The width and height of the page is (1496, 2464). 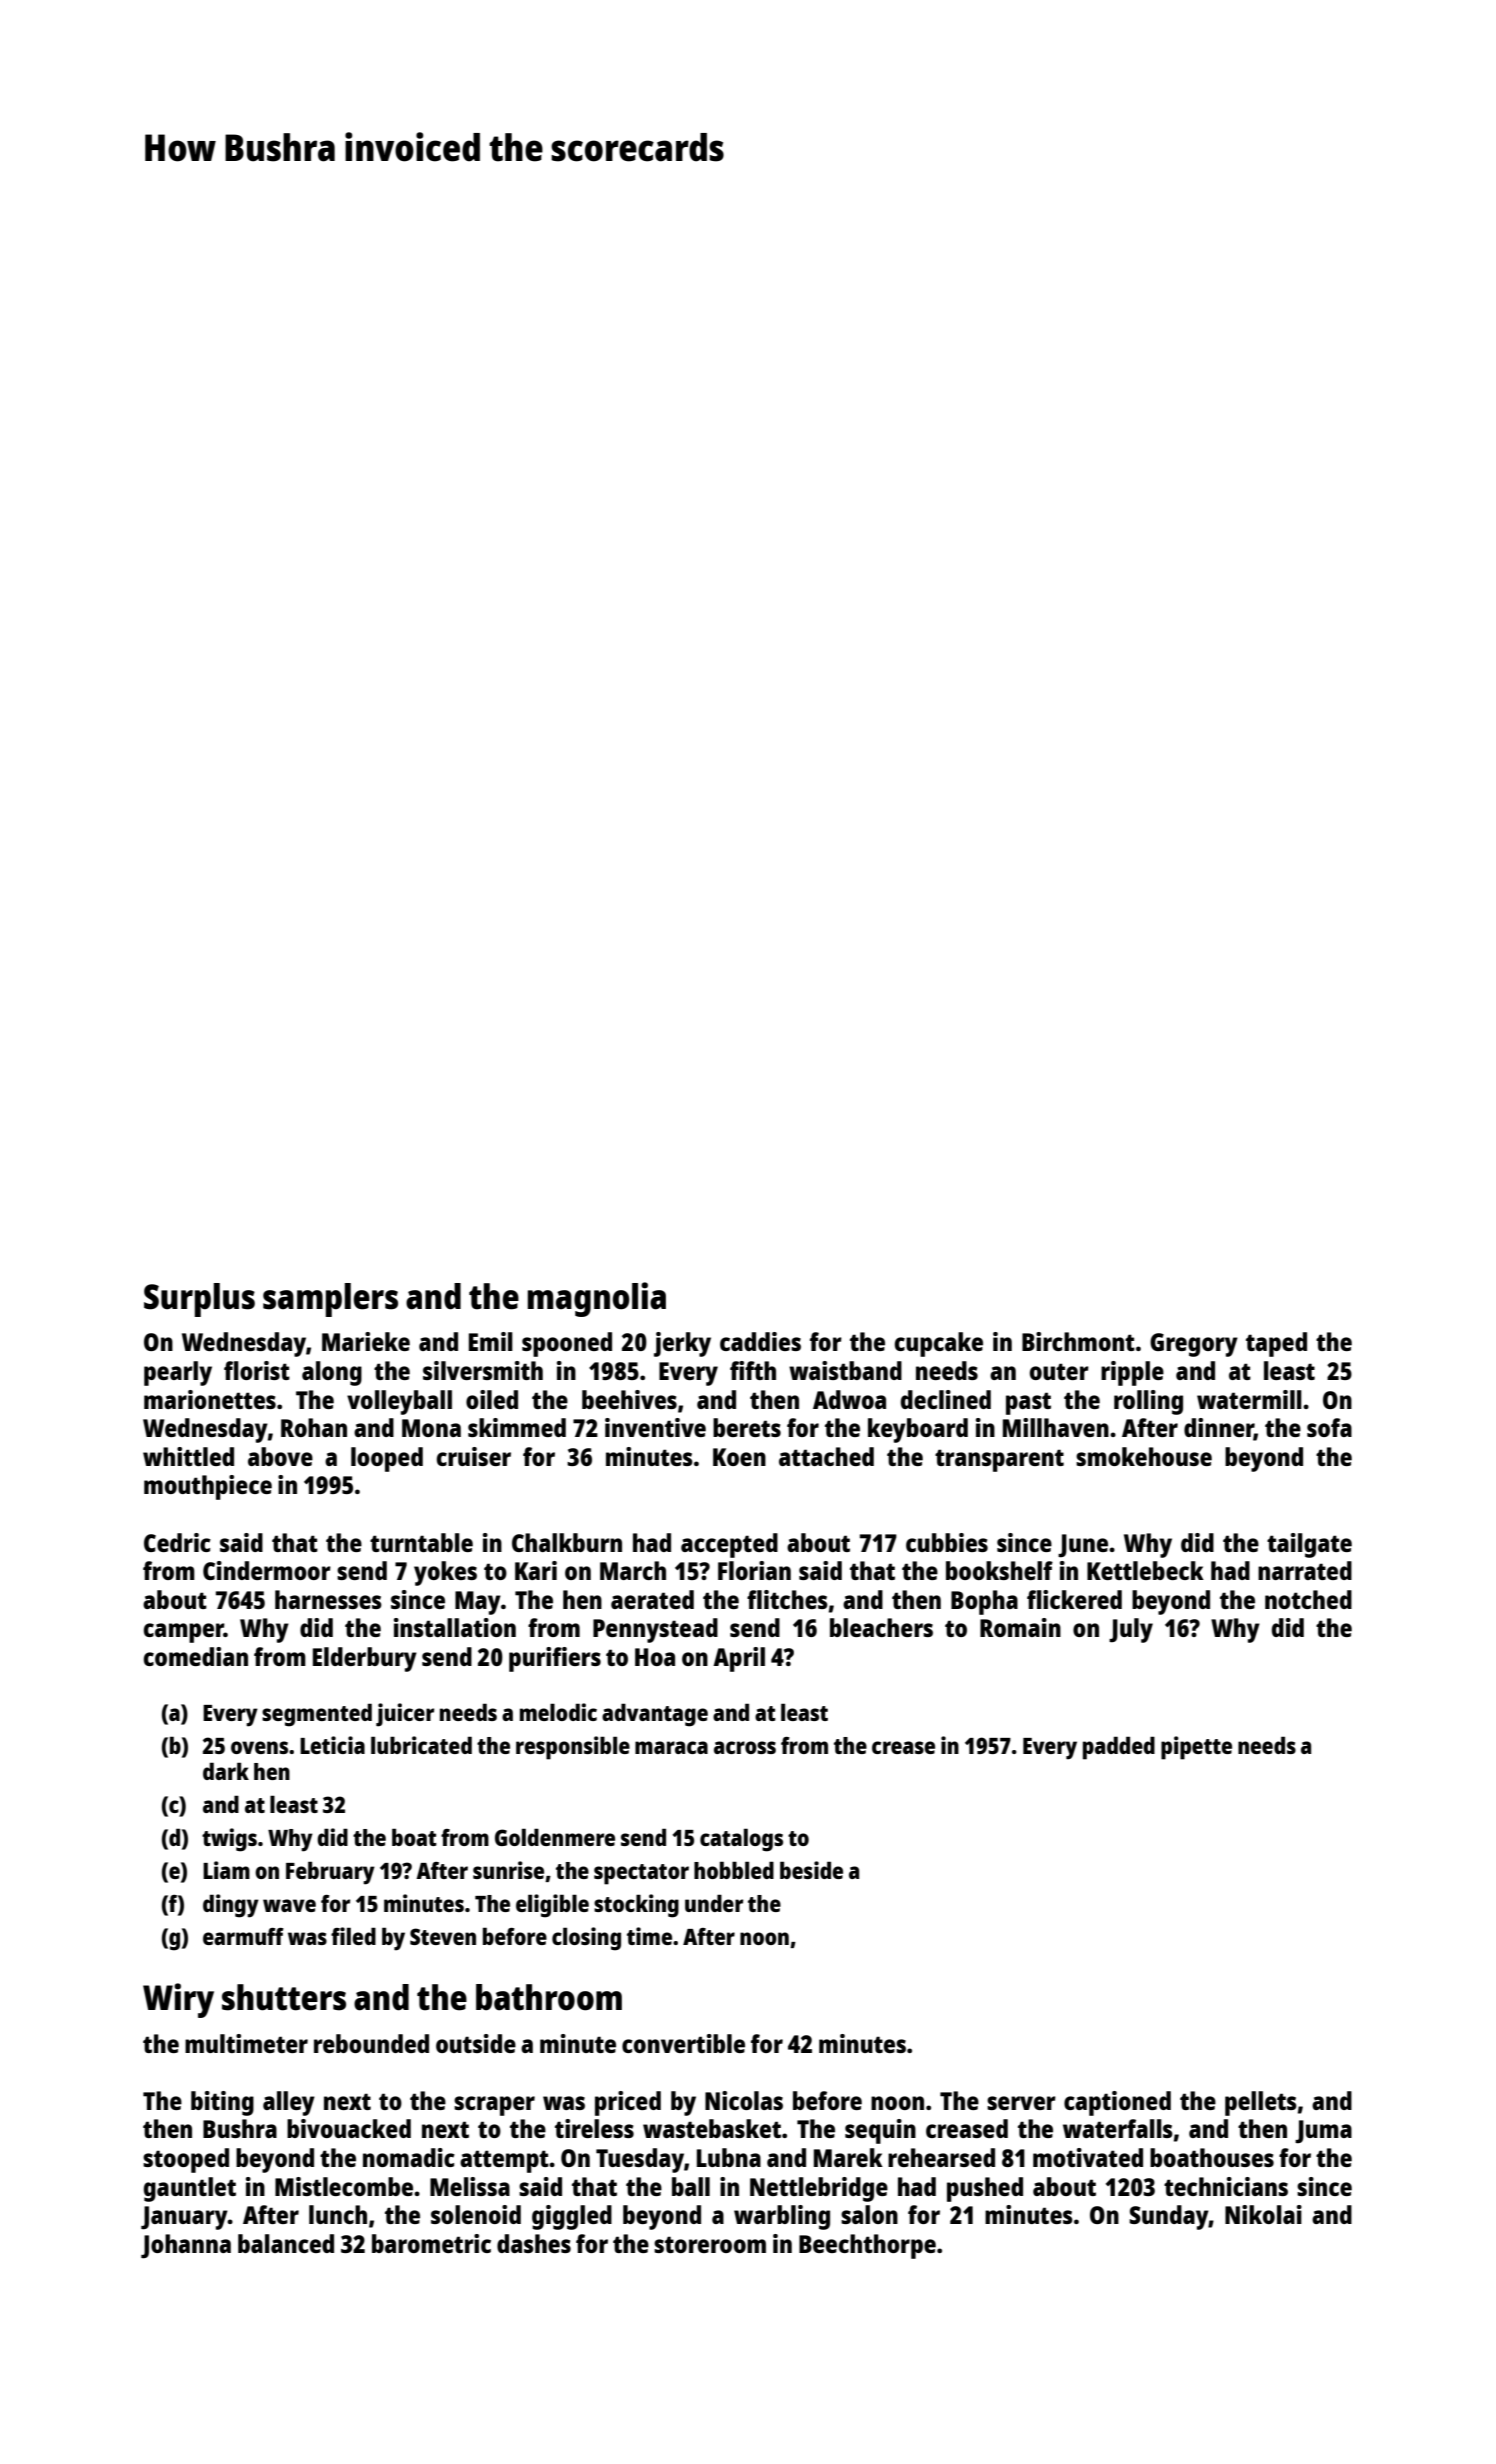 I want to click on samplers, so click(x=330, y=1300).
